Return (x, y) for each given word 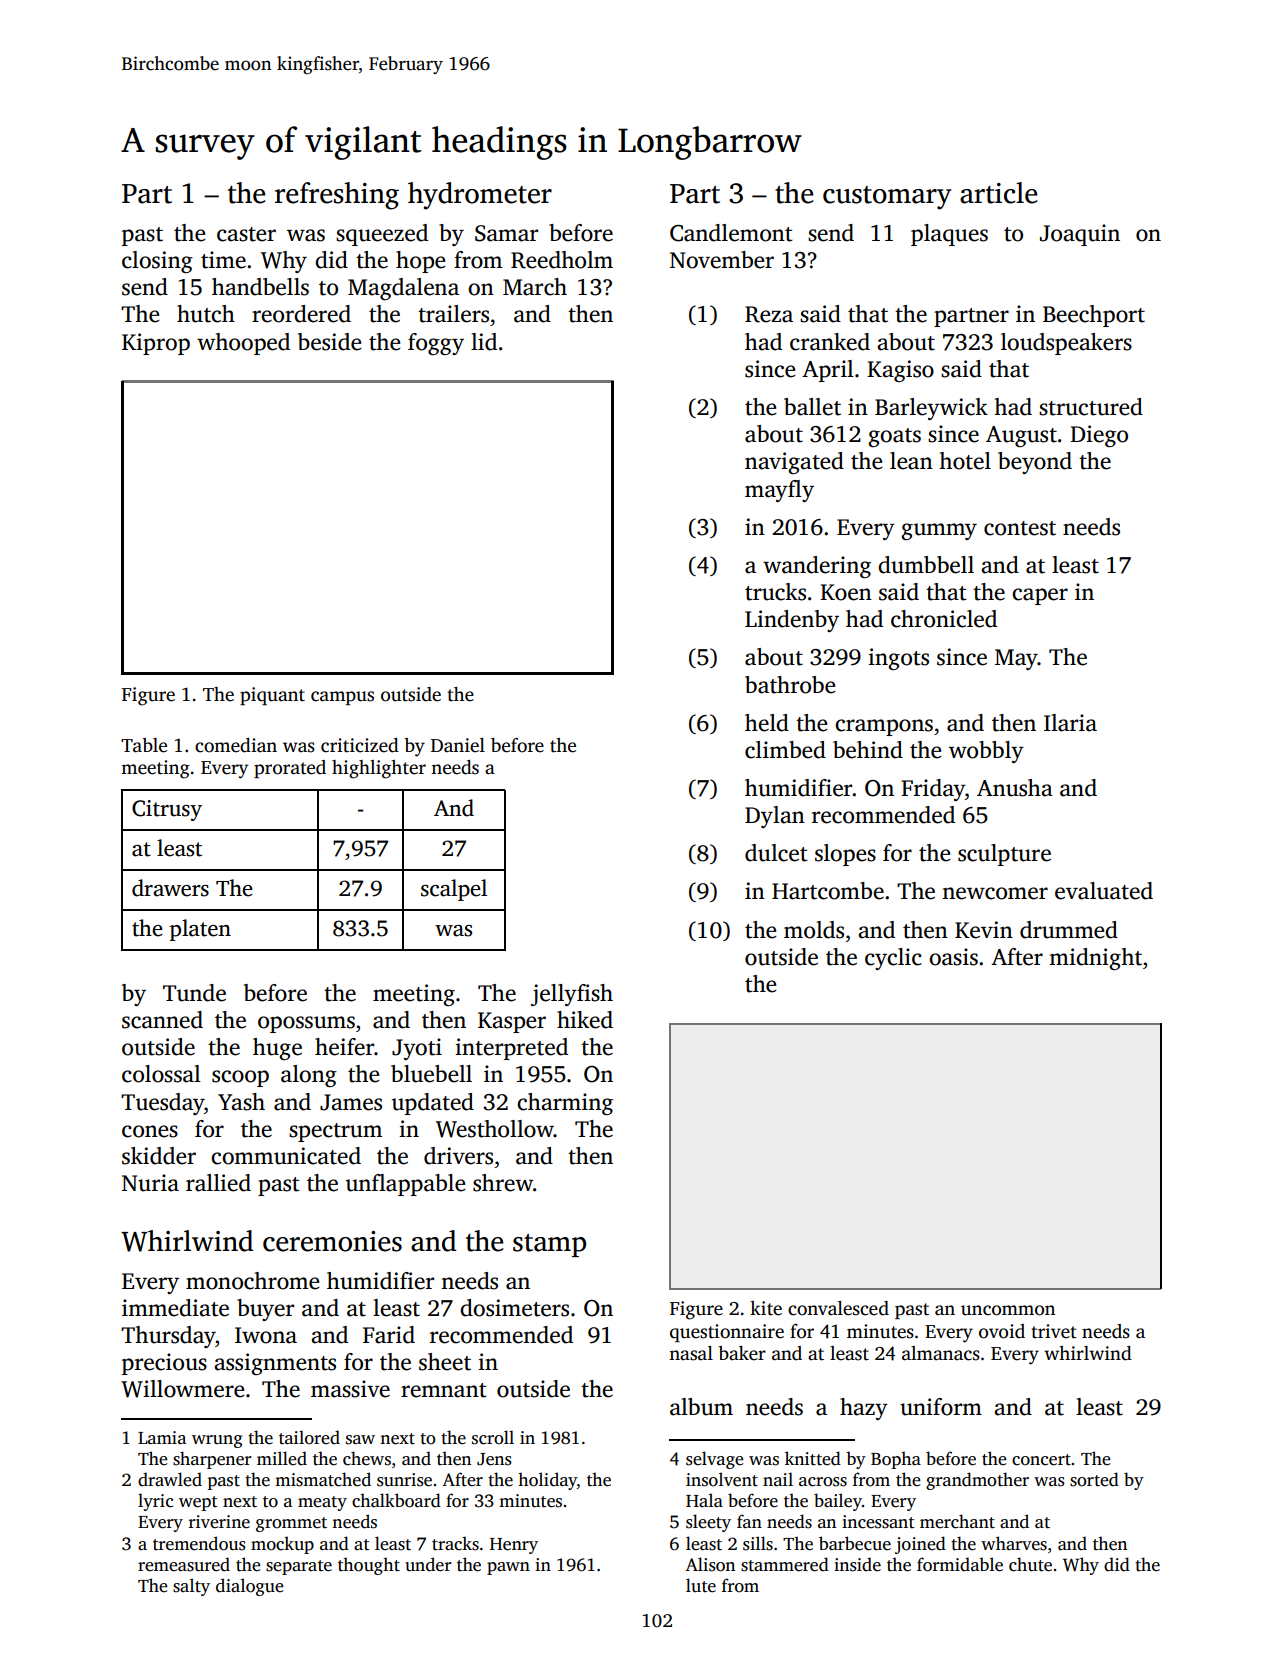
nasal (691, 1353)
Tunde (194, 993)
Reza (769, 314)
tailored (309, 1437)
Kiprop (156, 344)
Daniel (458, 745)
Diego (1099, 436)
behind (868, 750)
